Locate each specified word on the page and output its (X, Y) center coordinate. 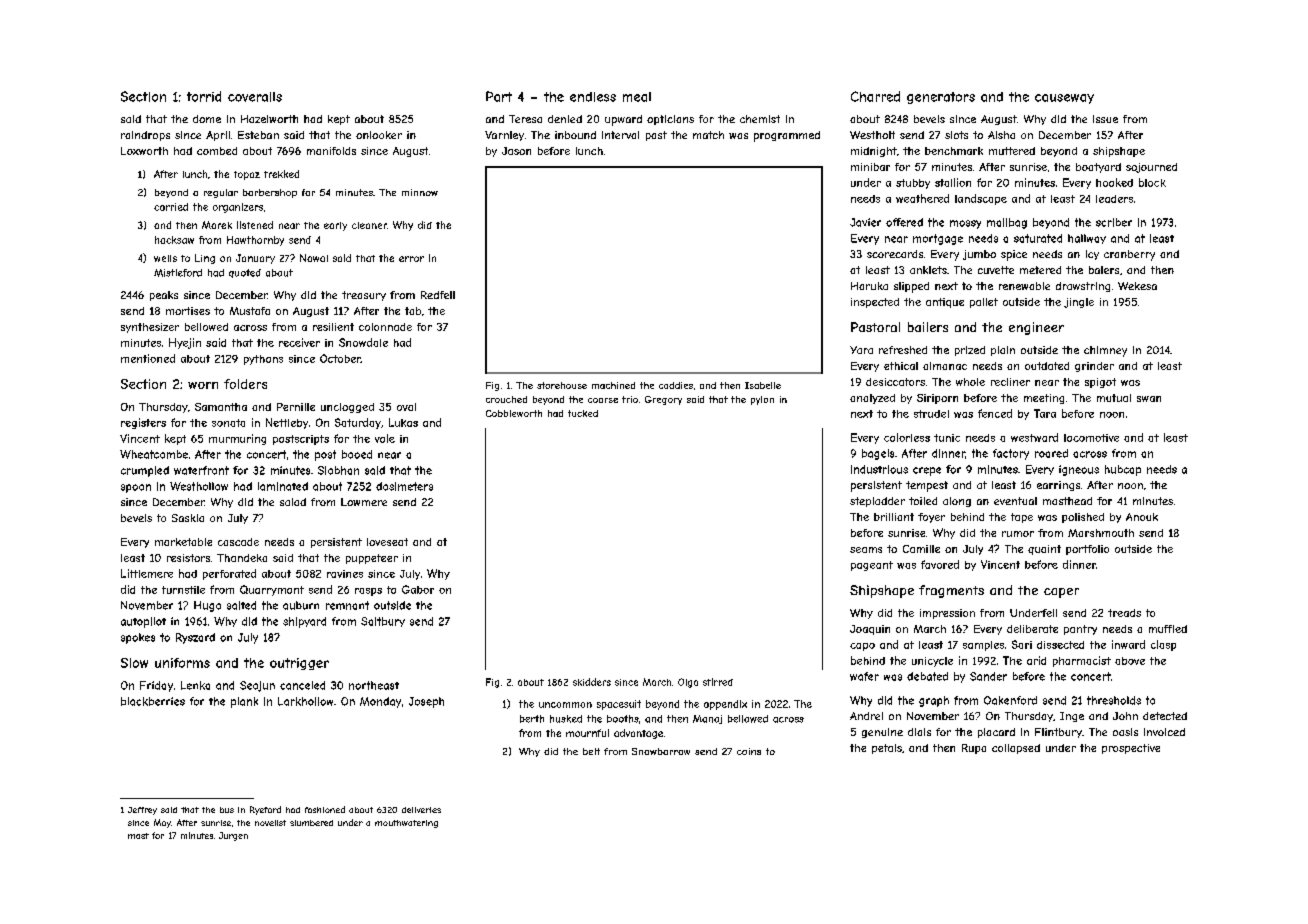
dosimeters (404, 486)
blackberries (153, 701)
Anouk (1142, 517)
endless (593, 97)
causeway (1064, 99)
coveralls (255, 97)
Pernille (296, 407)
